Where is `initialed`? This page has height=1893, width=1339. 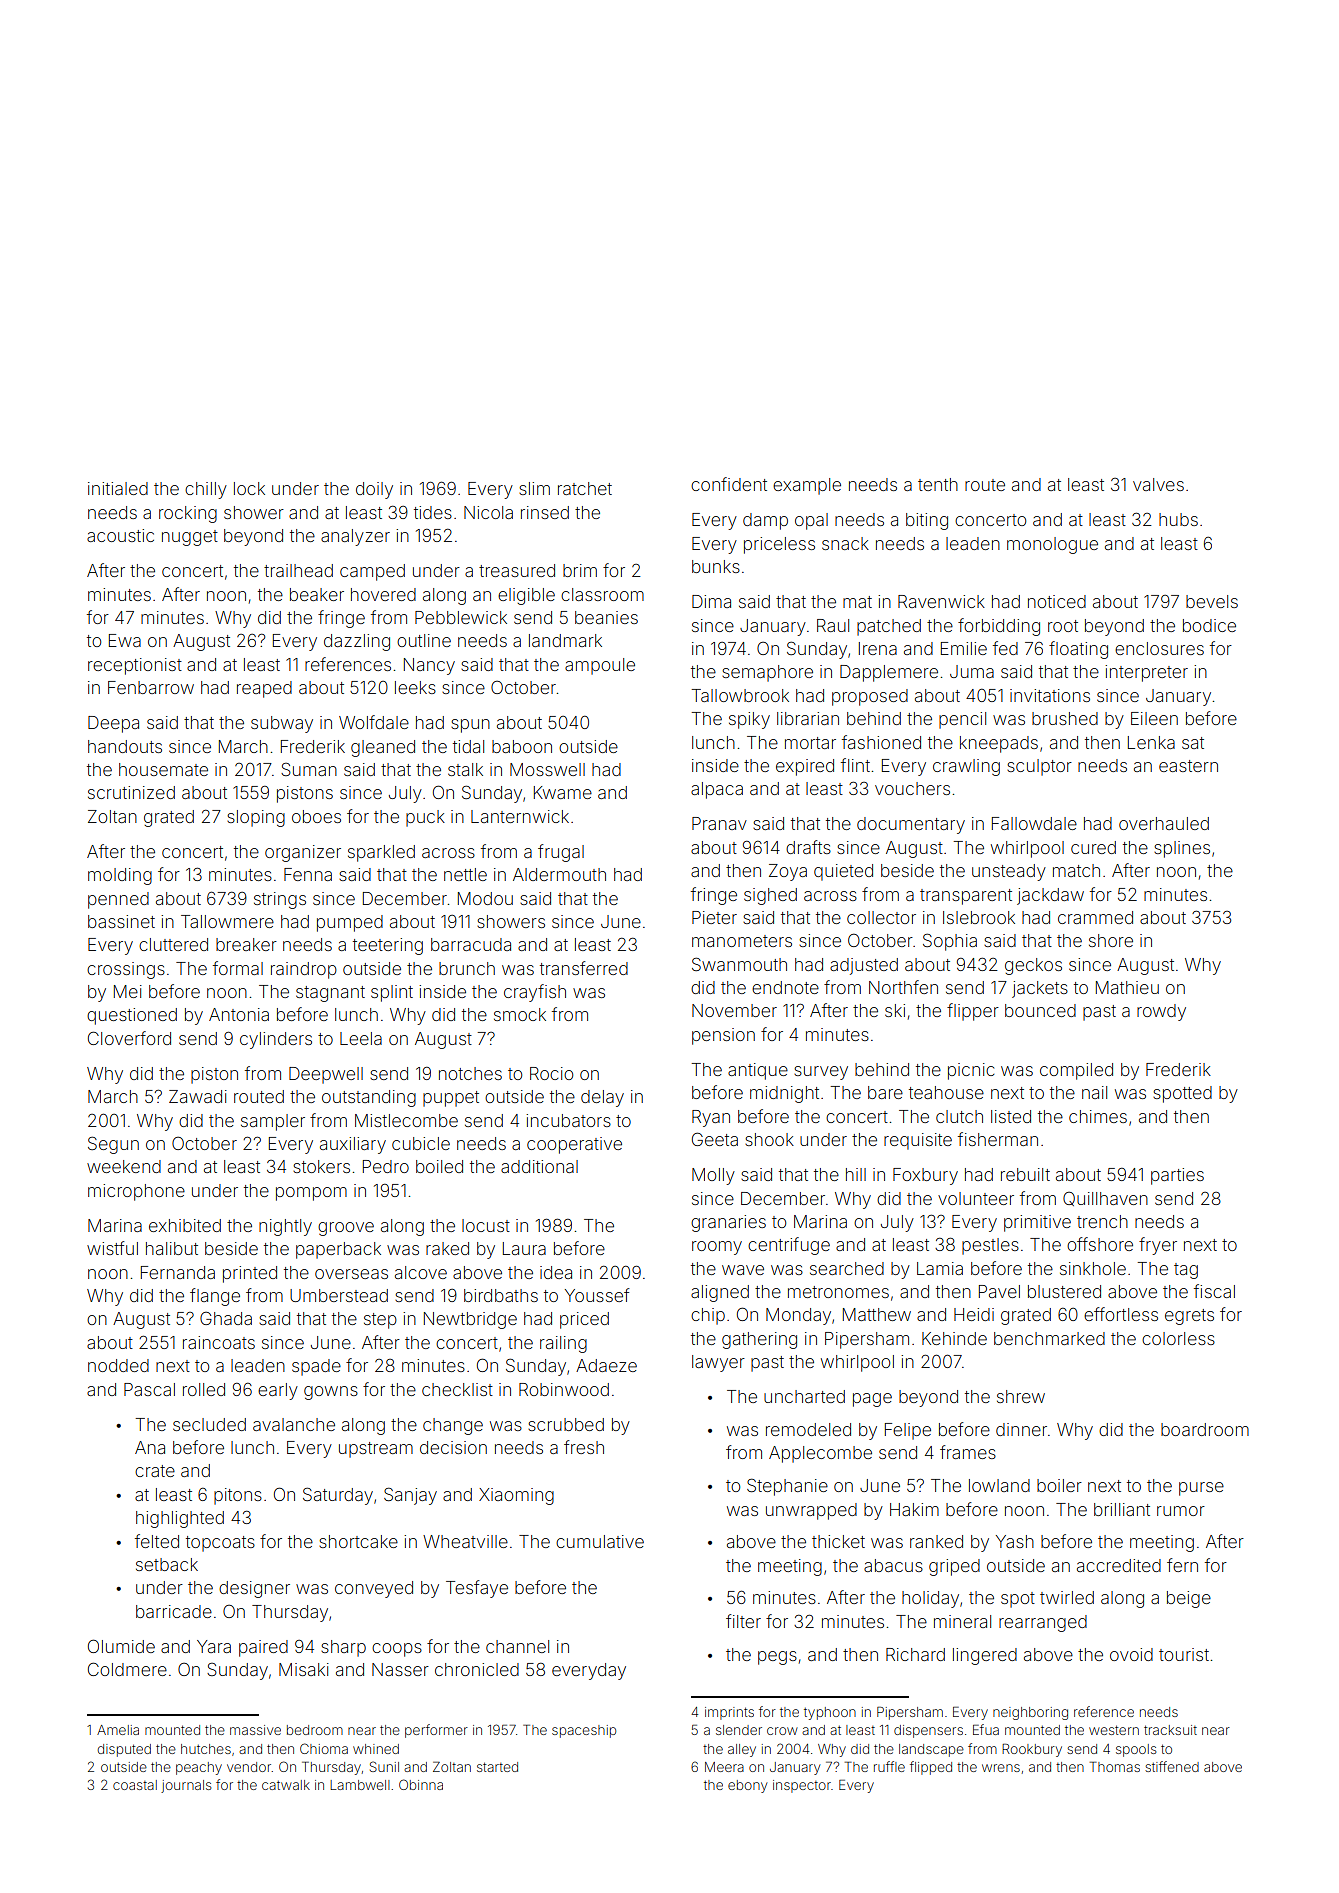 initialed is located at coordinates (118, 488).
